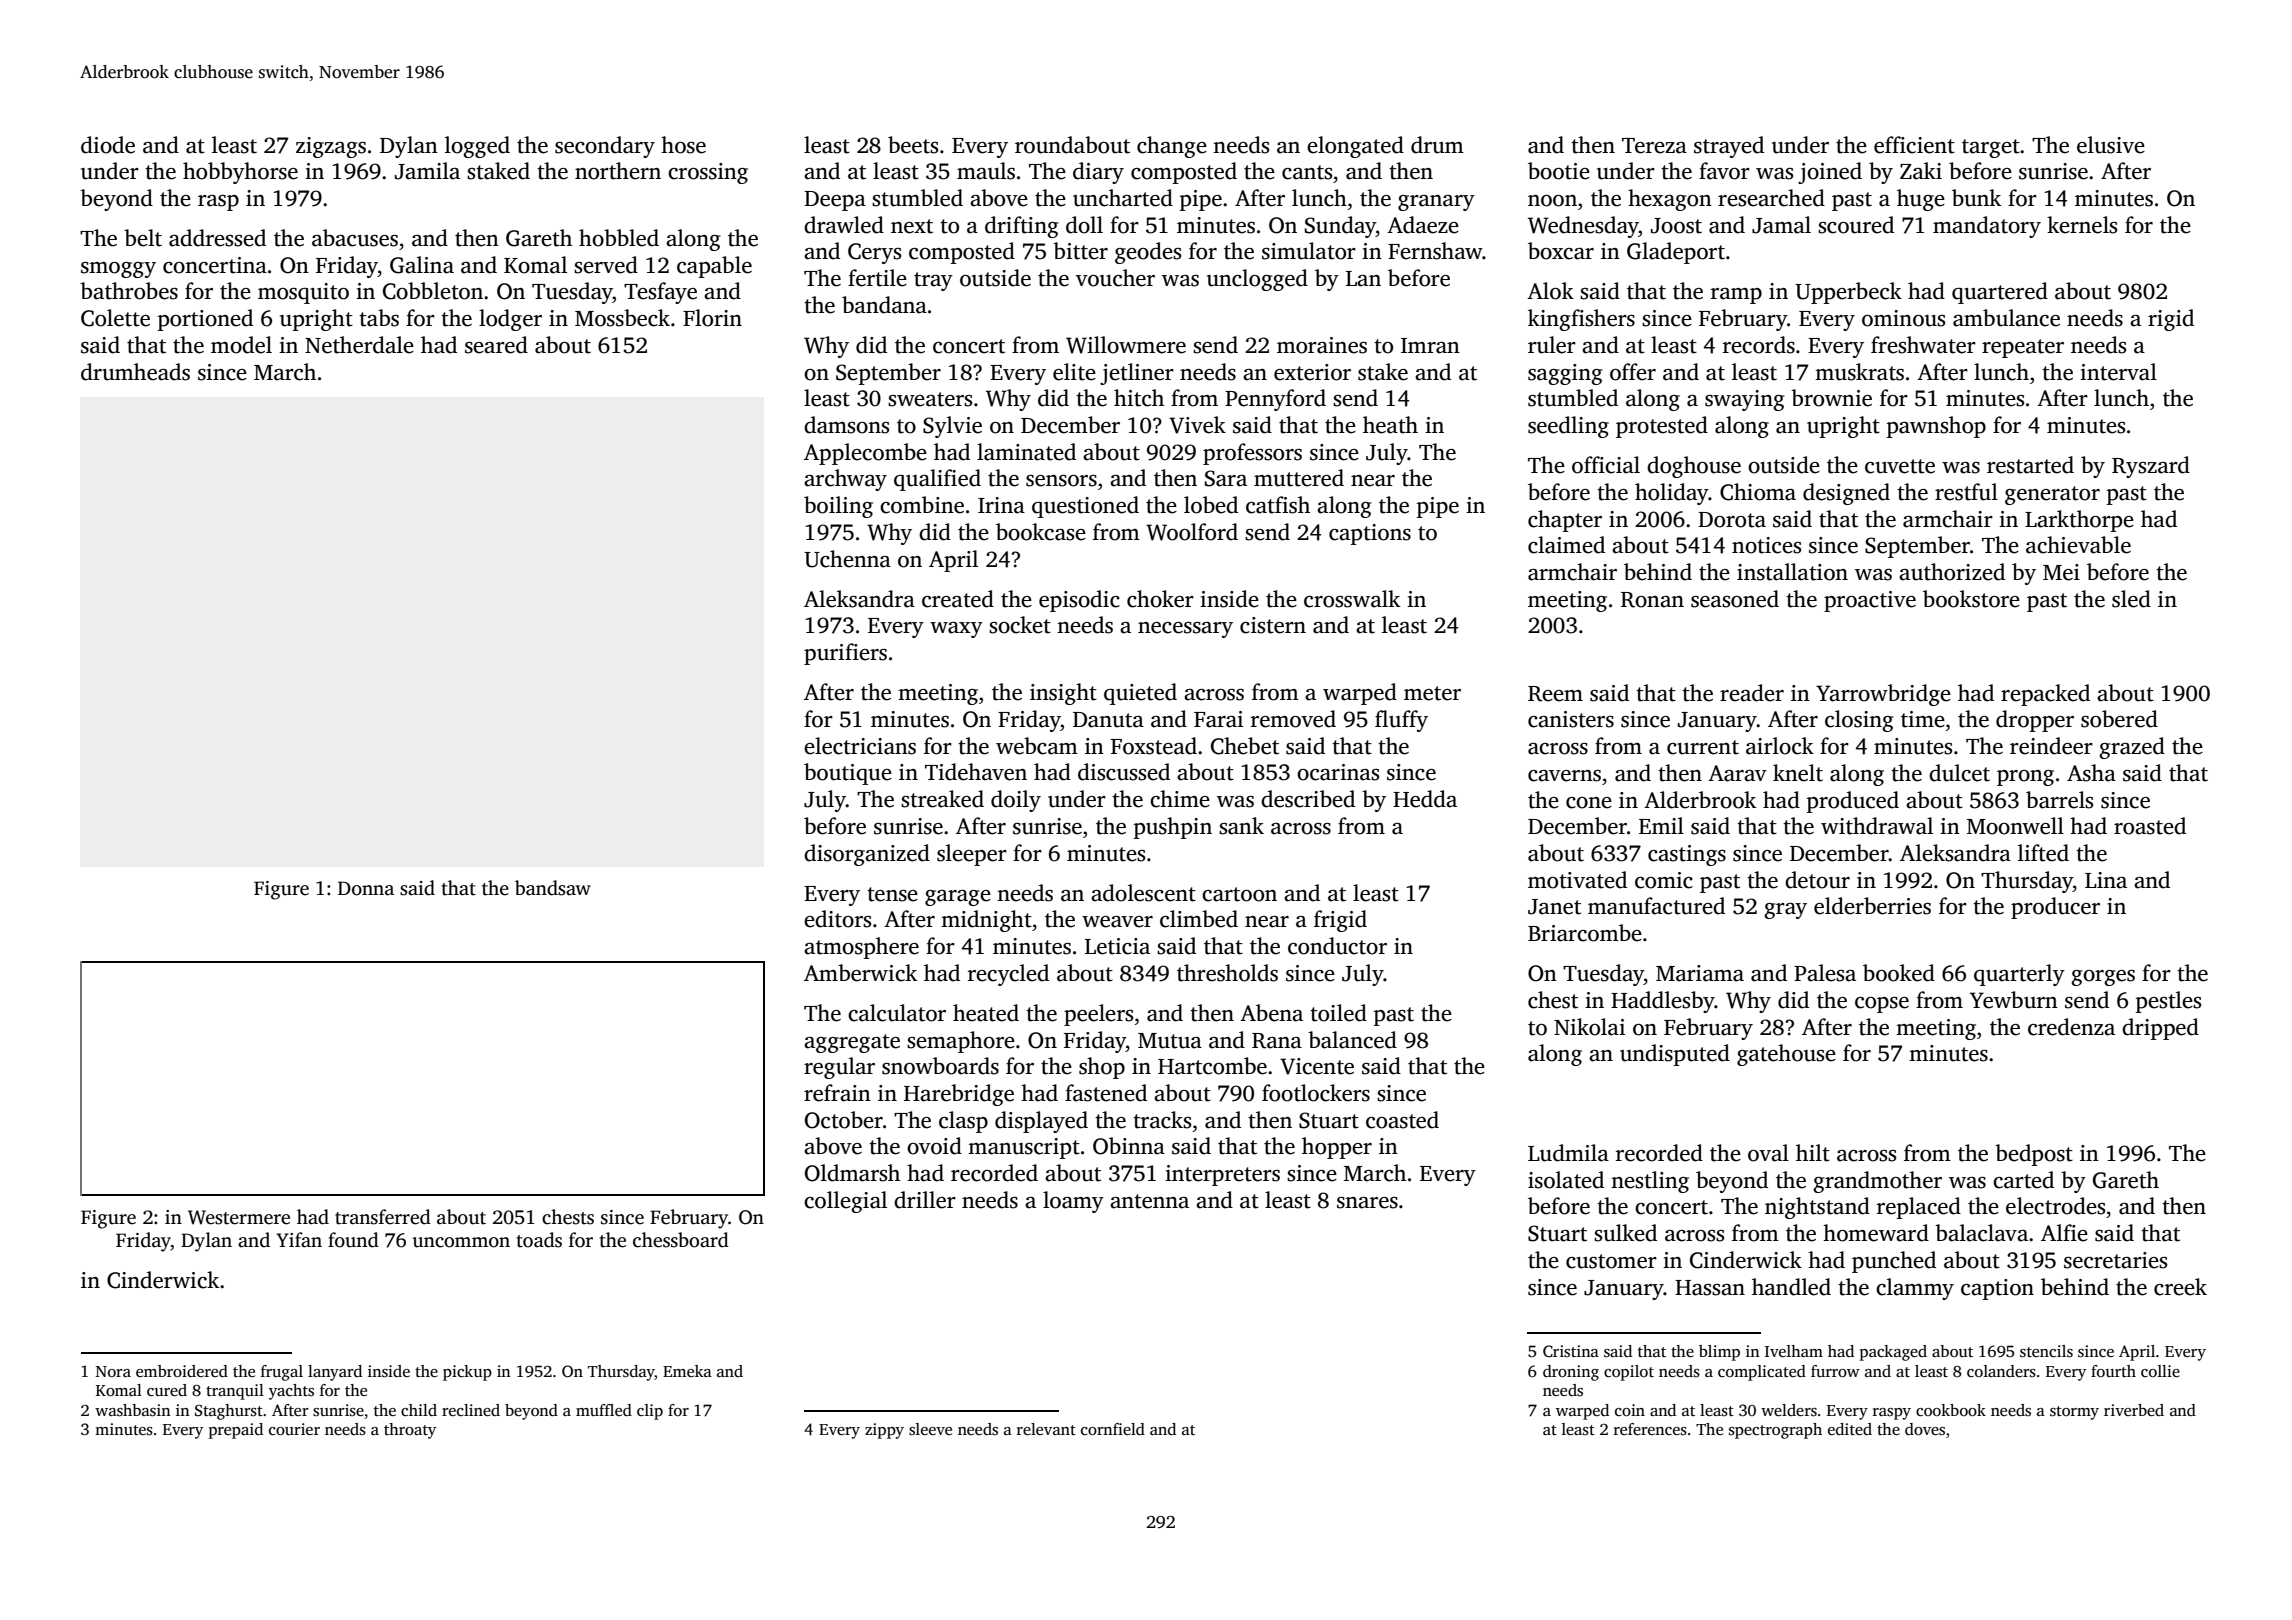 This document has height=1620, width=2292. I want to click on ramp, so click(1736, 296).
